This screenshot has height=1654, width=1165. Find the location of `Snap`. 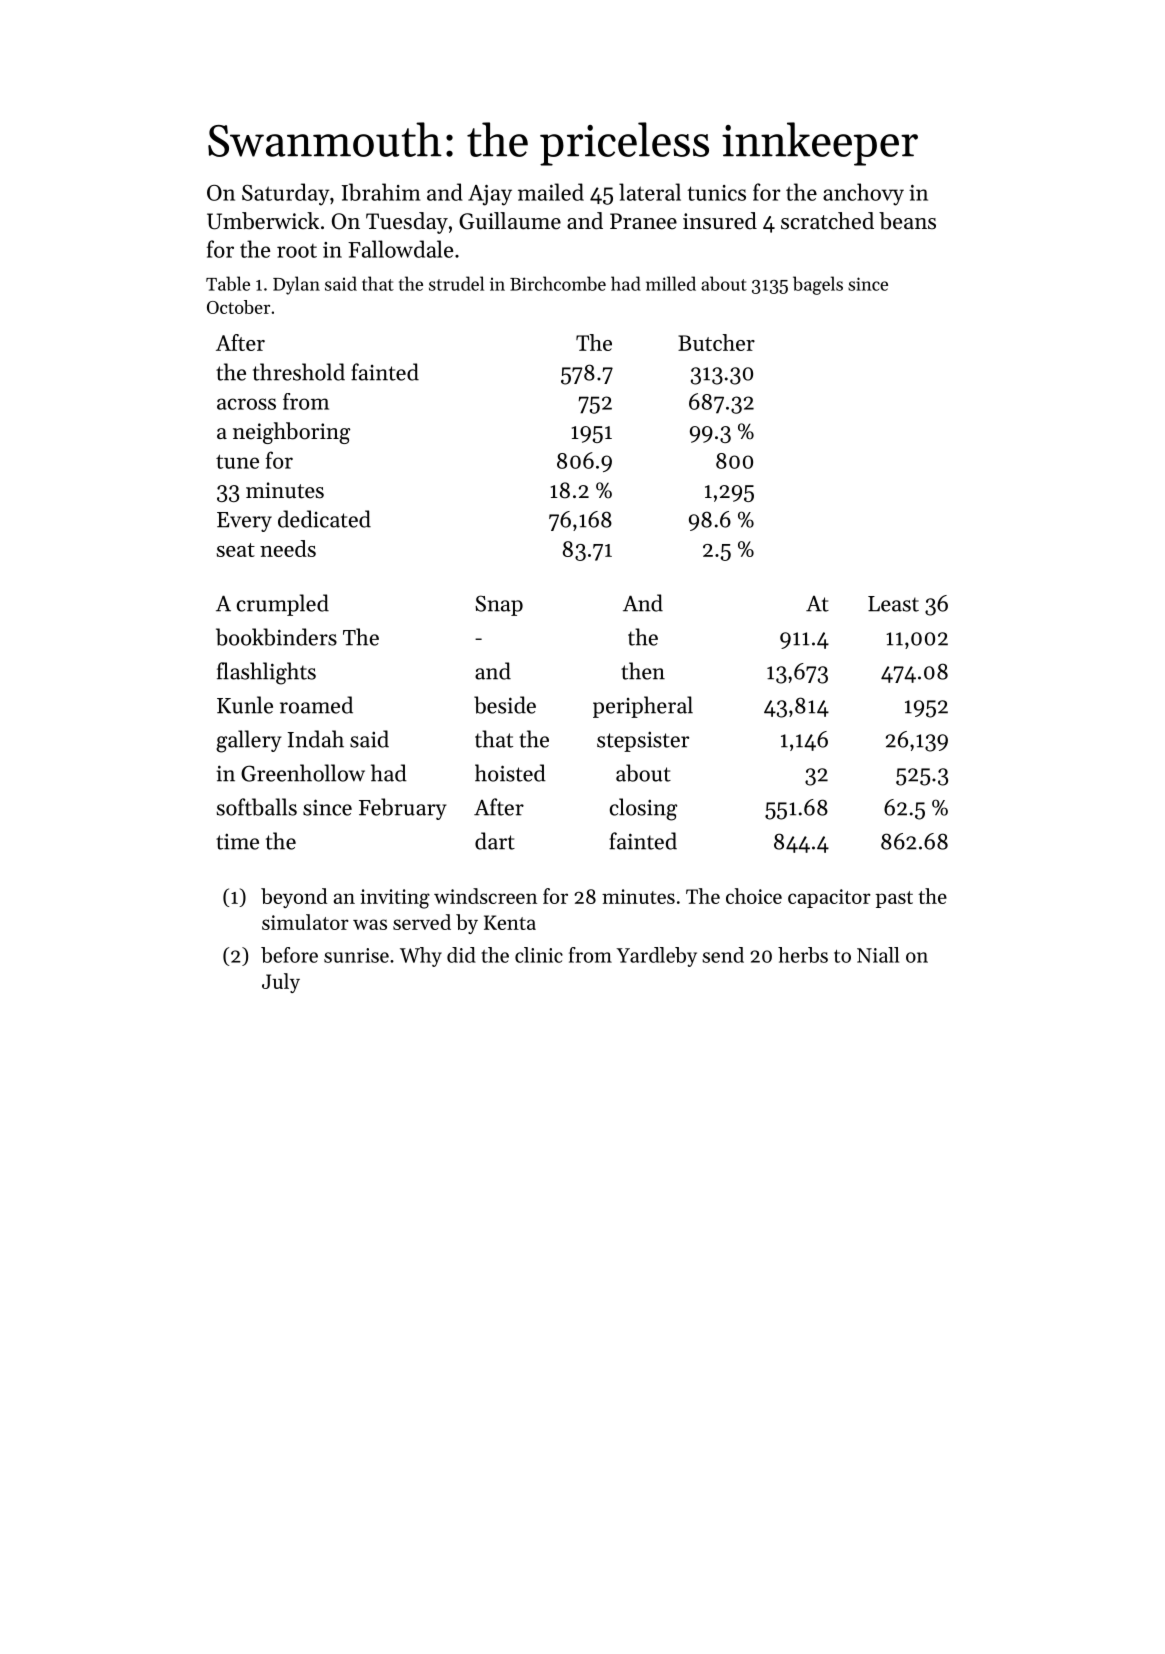

Snap is located at coordinates (499, 605).
